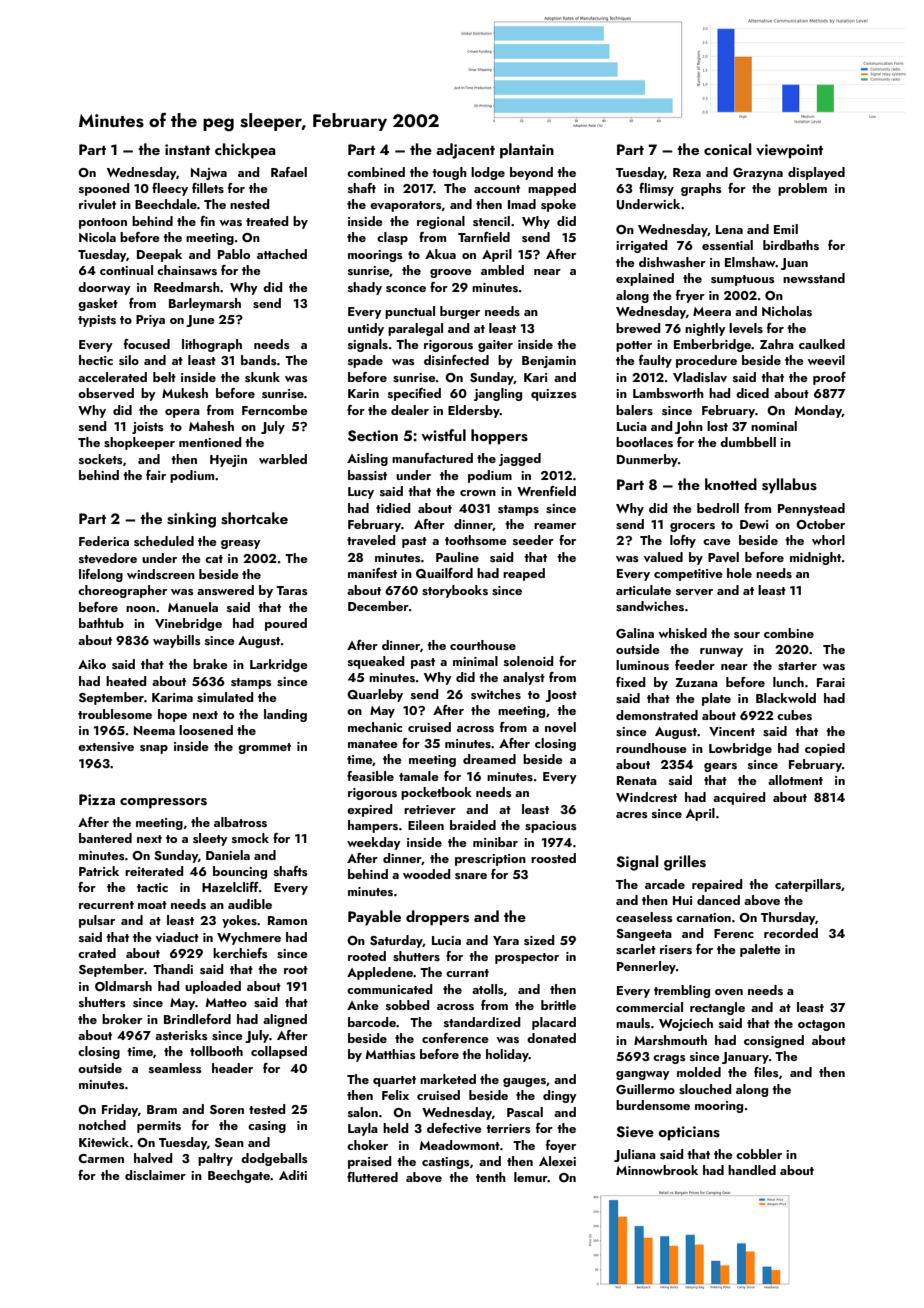 This screenshot has width=924, height=1308. What do you see at coordinates (372, 573) in the screenshot?
I see `manifest` at bounding box center [372, 573].
